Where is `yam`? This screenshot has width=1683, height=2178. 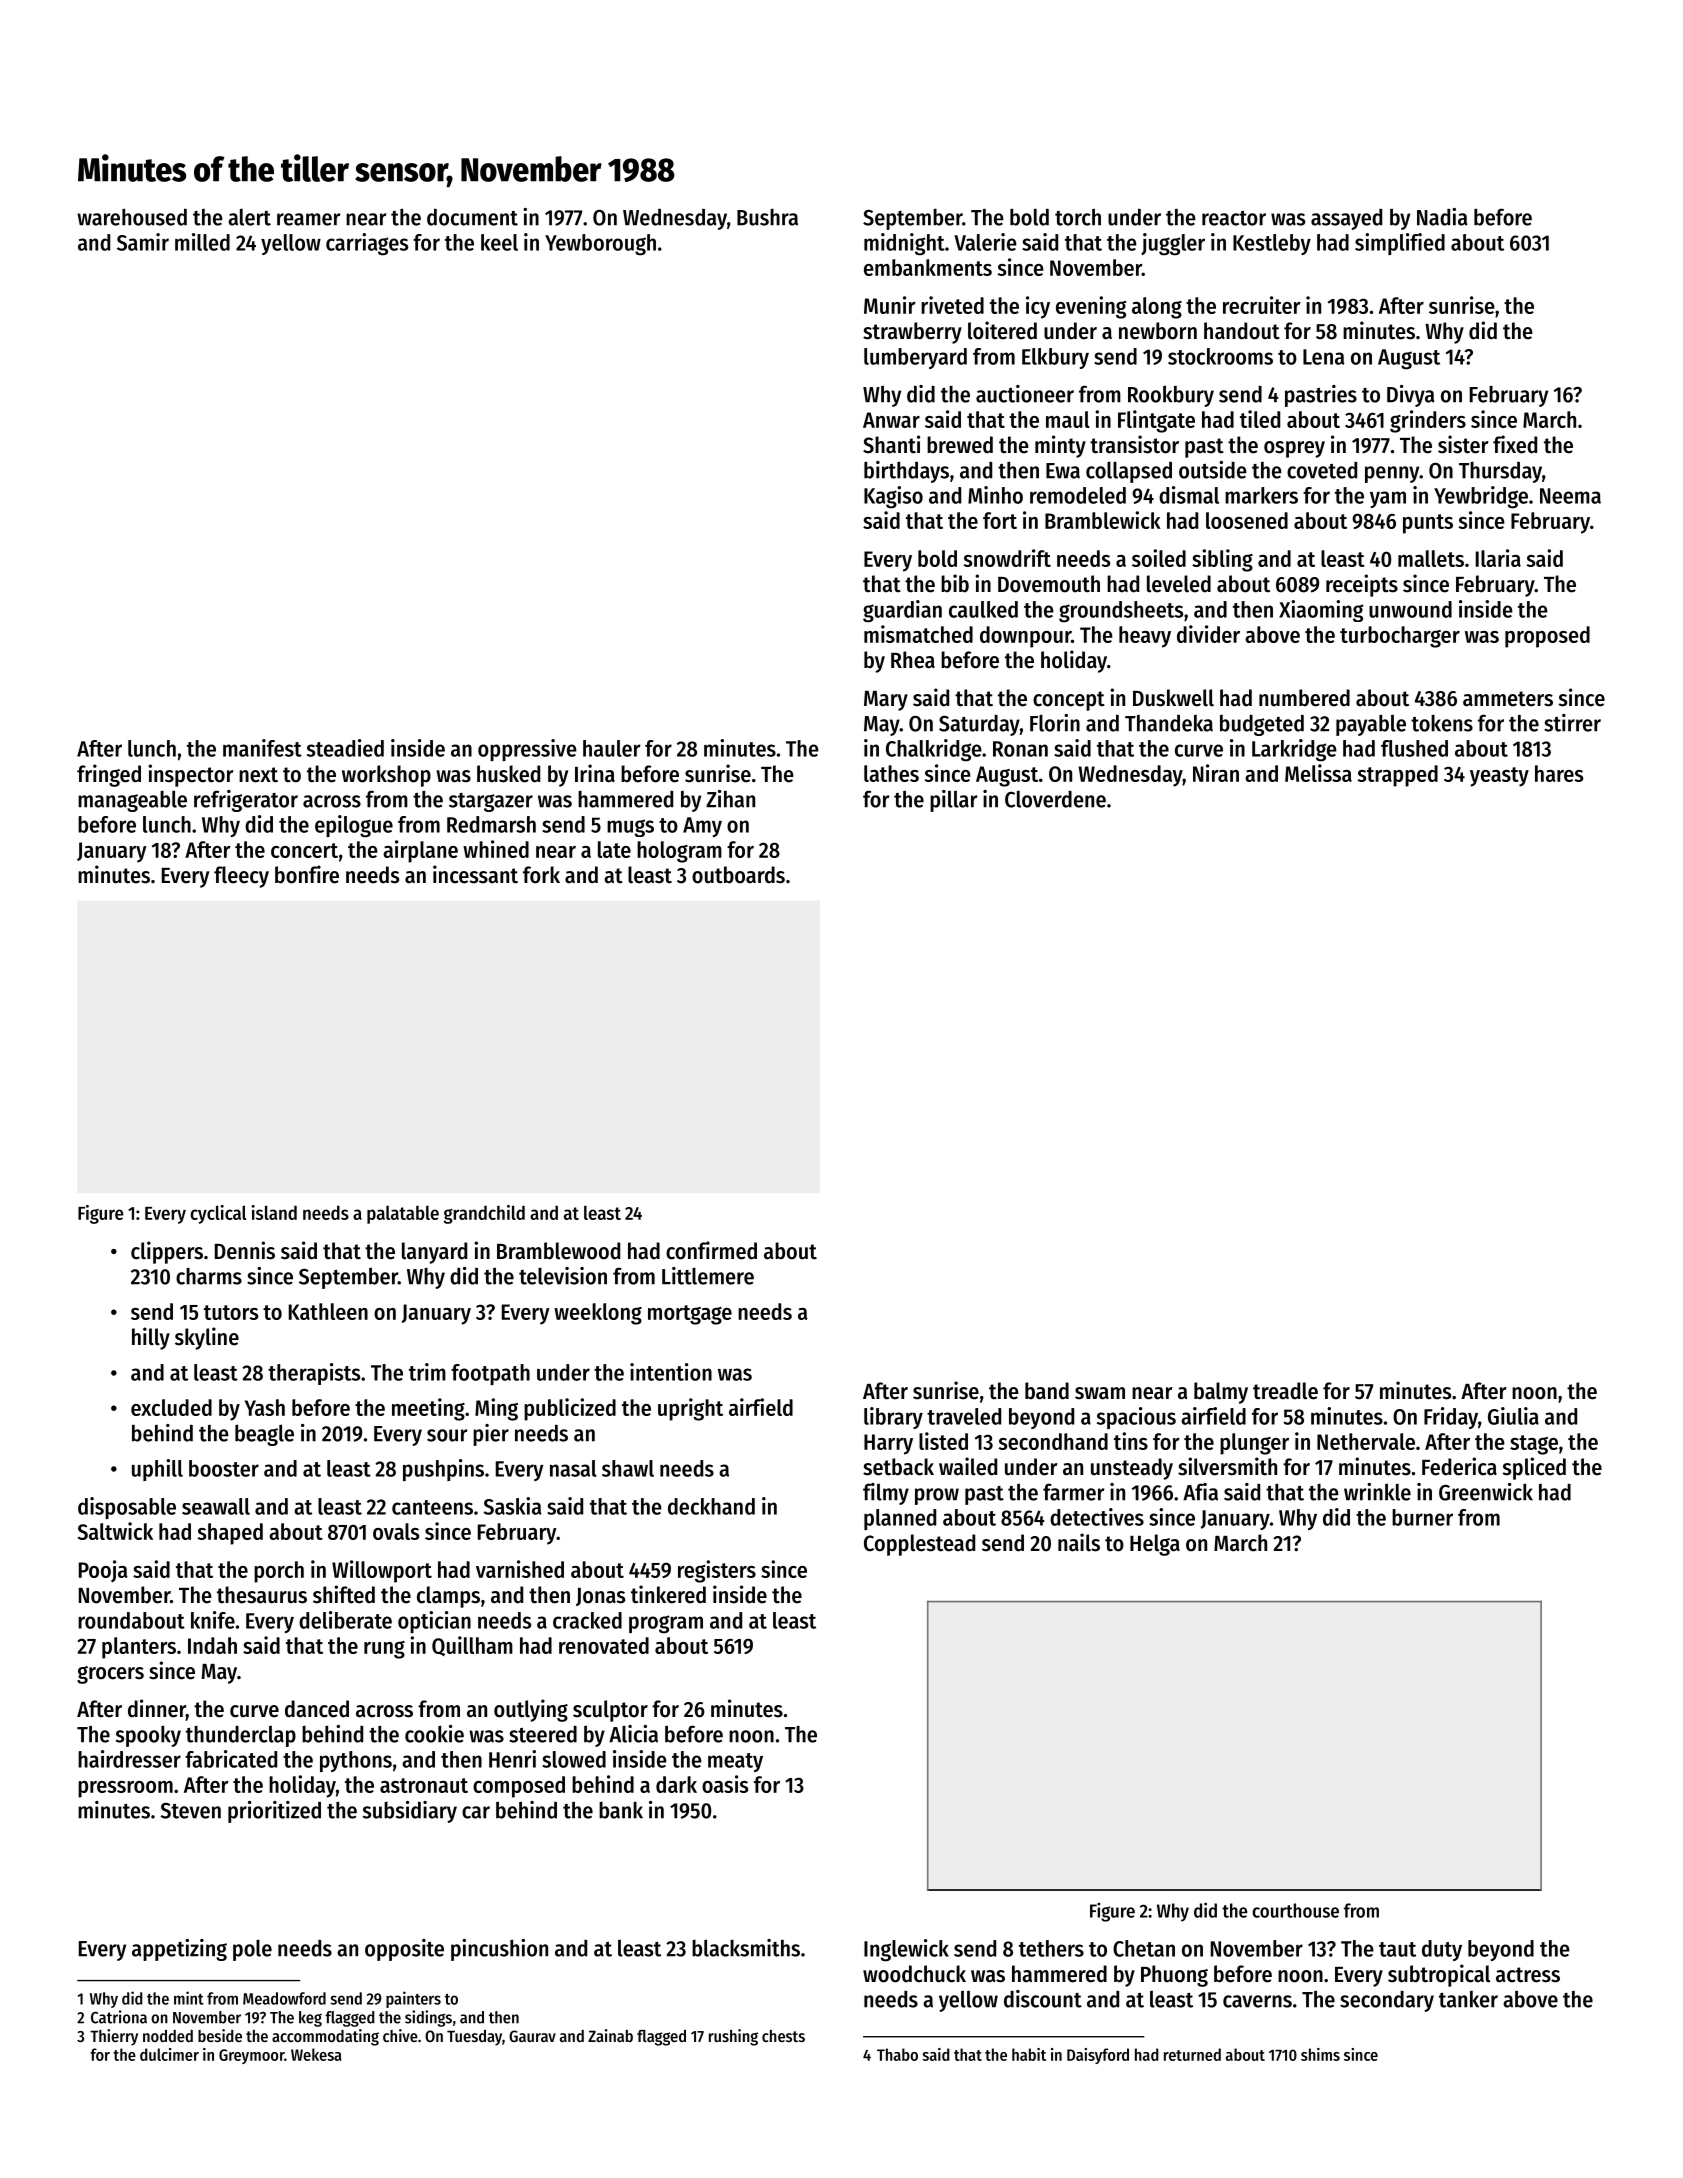
yam is located at coordinates (1388, 499).
